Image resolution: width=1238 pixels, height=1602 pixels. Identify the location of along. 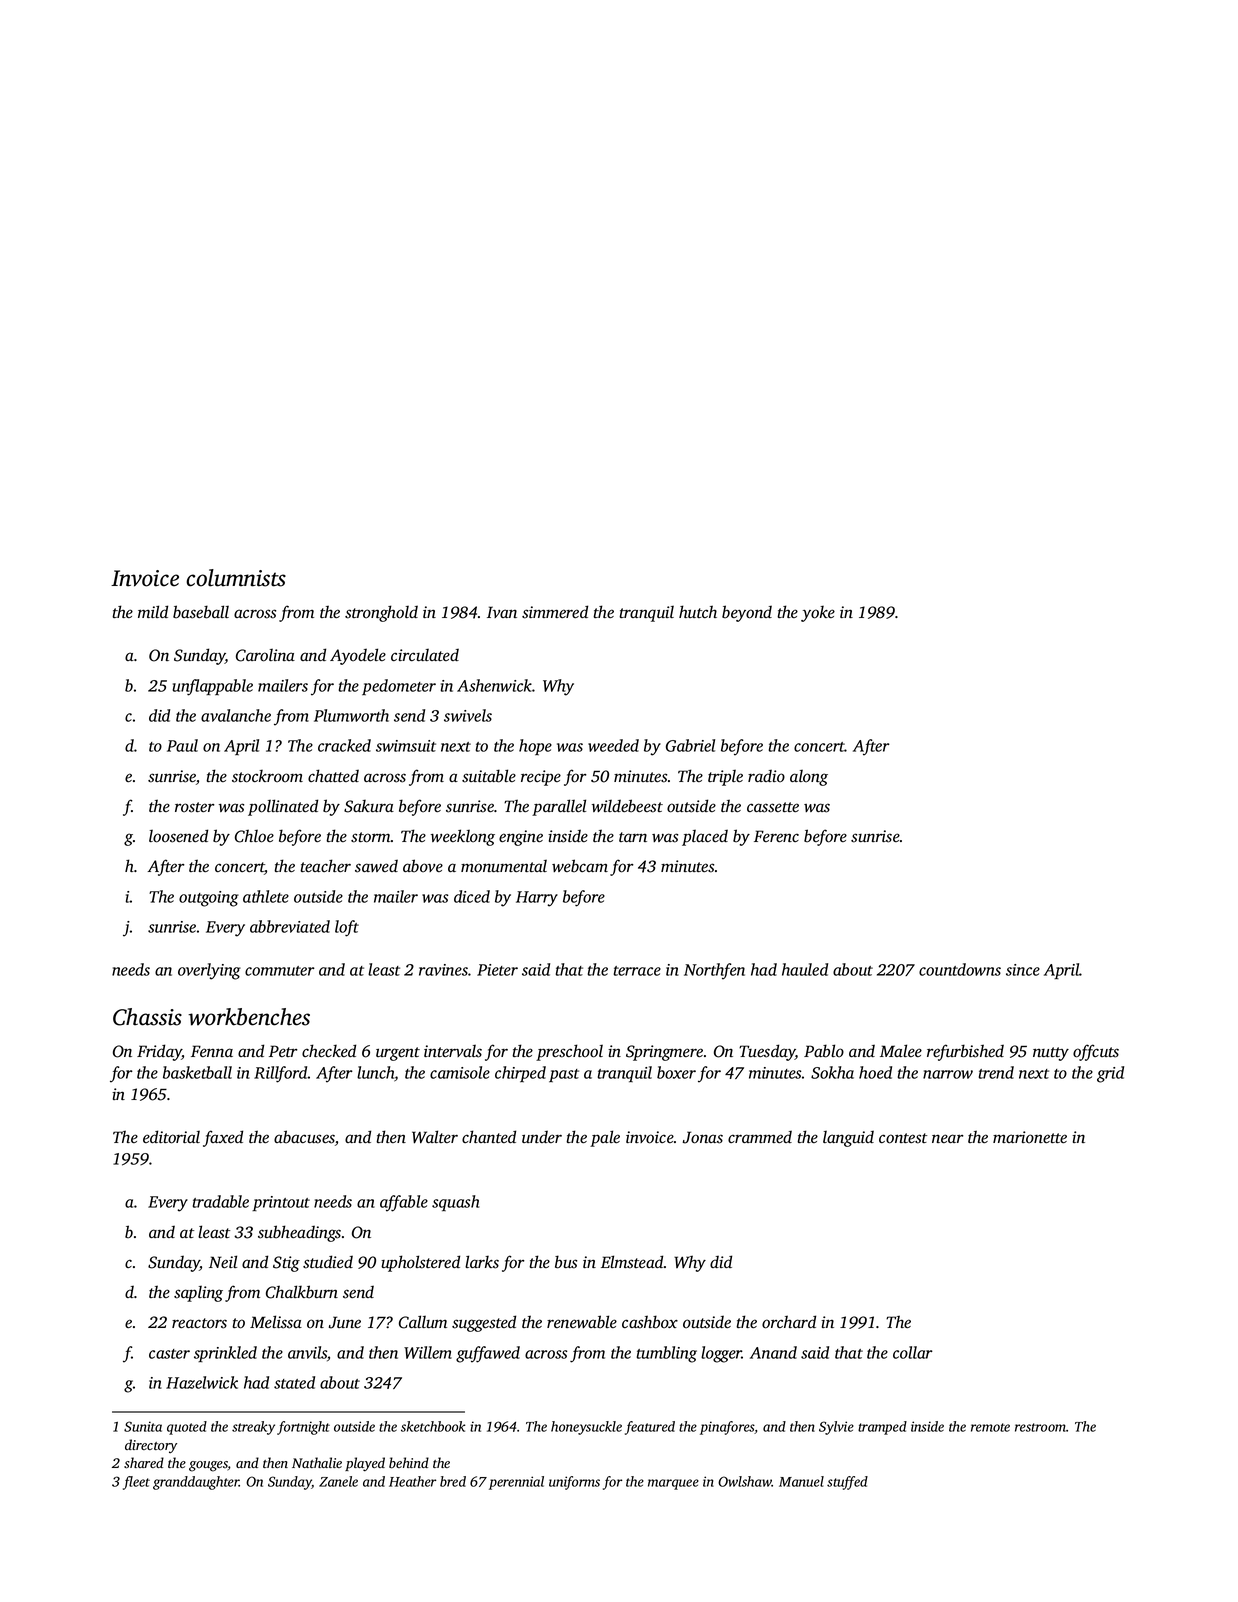
(809, 778).
